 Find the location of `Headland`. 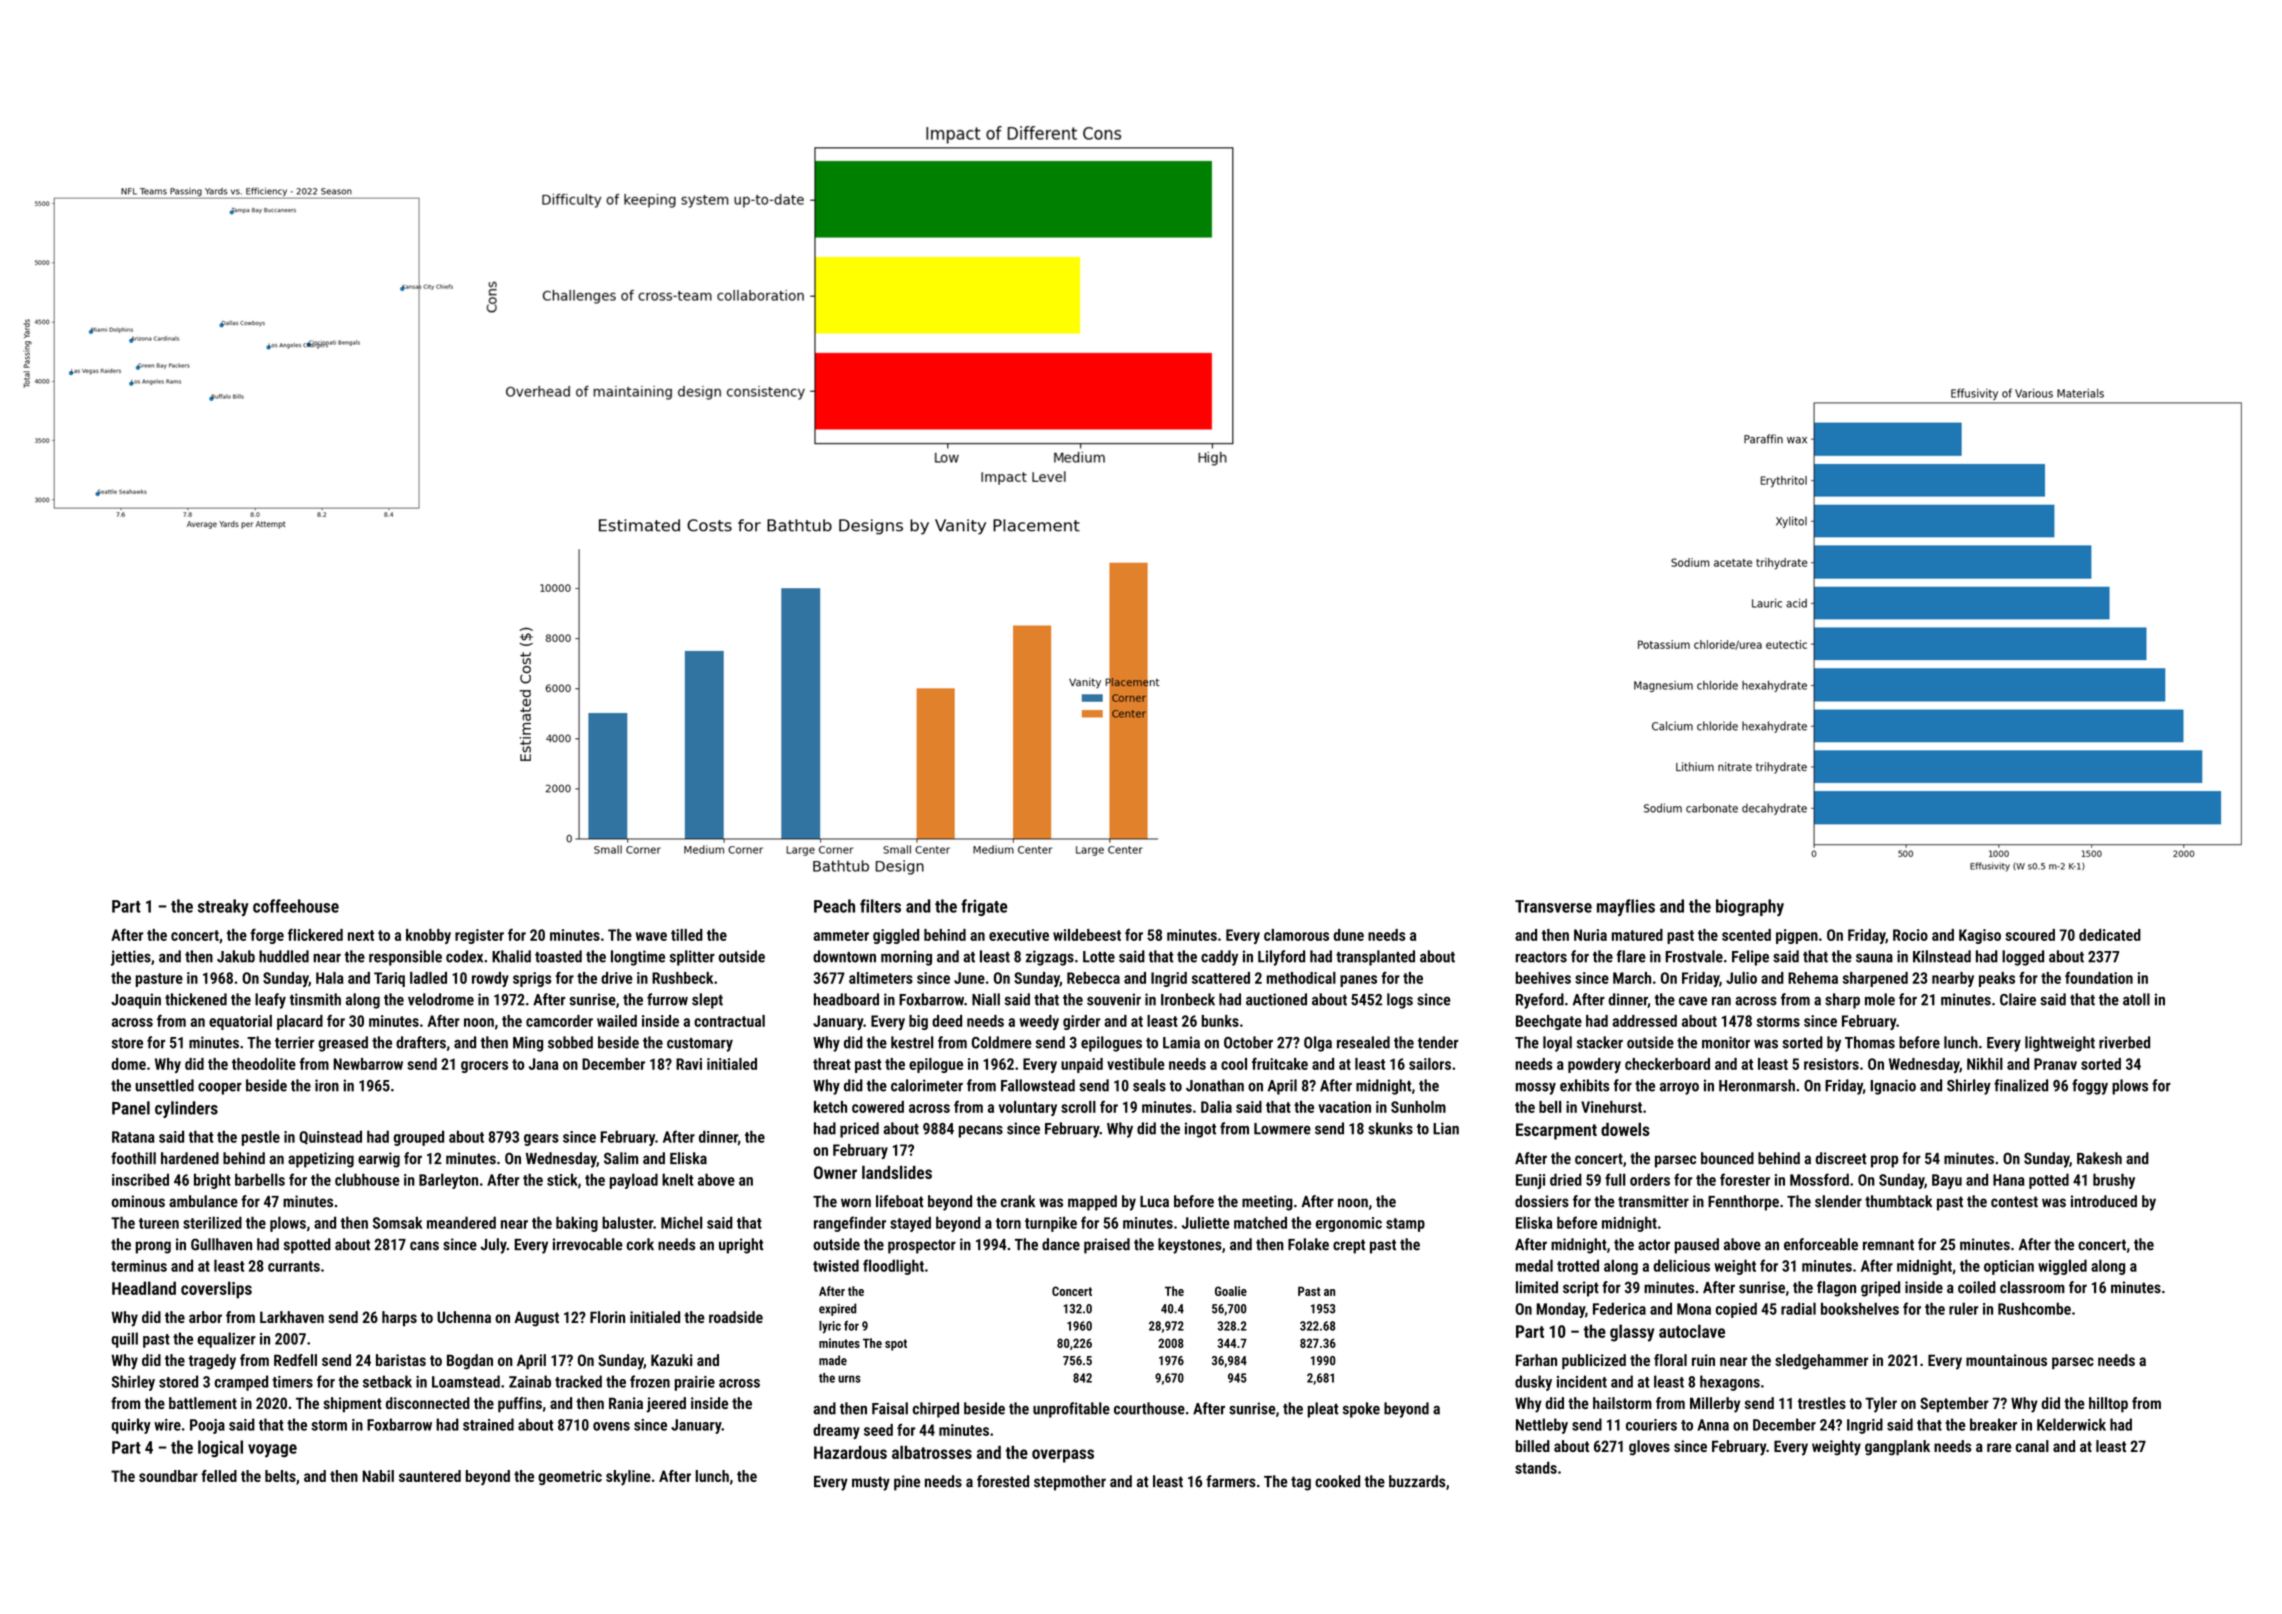

Headland is located at coordinates (144, 1288).
